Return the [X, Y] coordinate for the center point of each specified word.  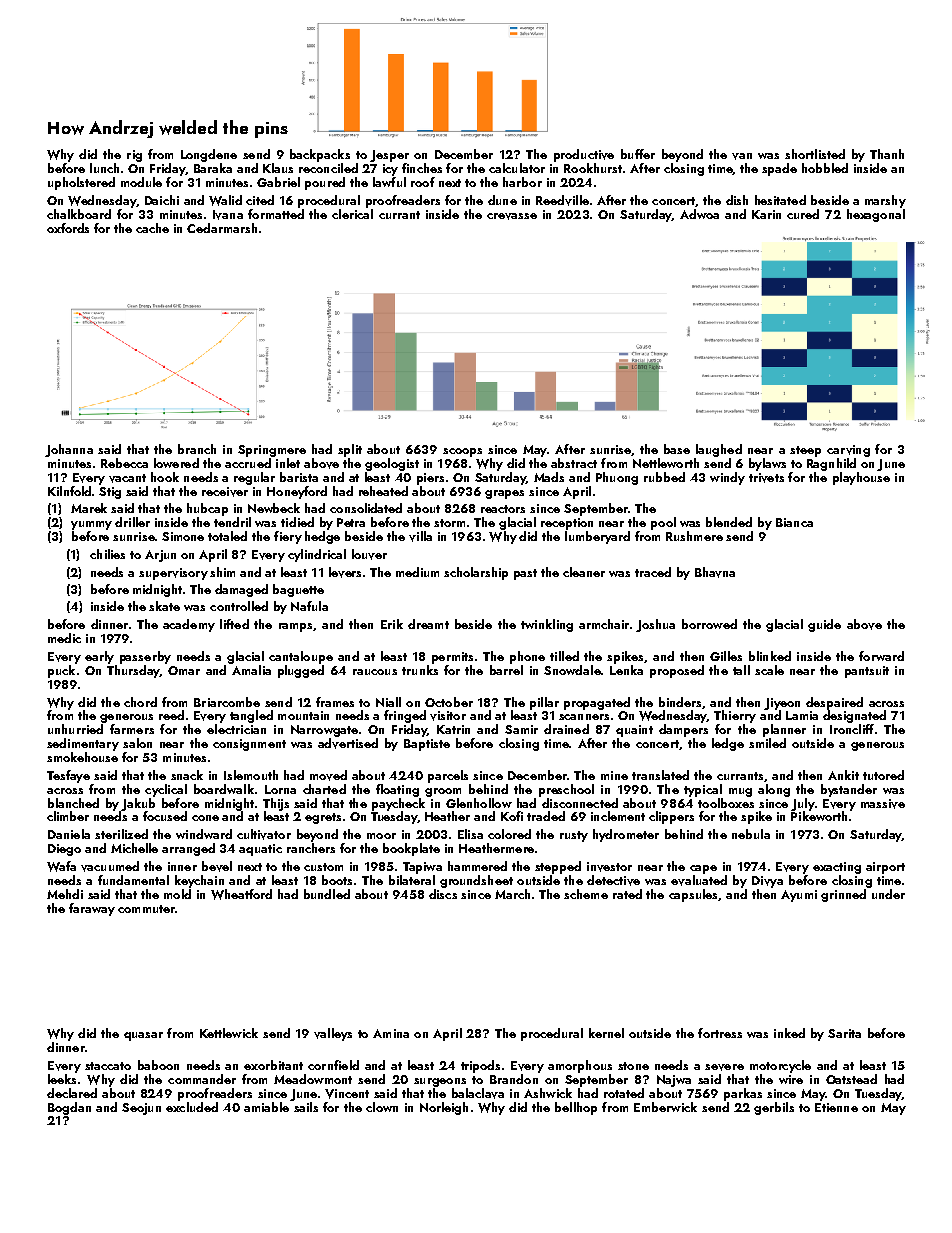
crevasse [512, 216]
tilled [564, 656]
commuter [146, 909]
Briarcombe [227, 702]
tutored [883, 775]
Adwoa [699, 214]
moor [381, 836]
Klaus [278, 168]
